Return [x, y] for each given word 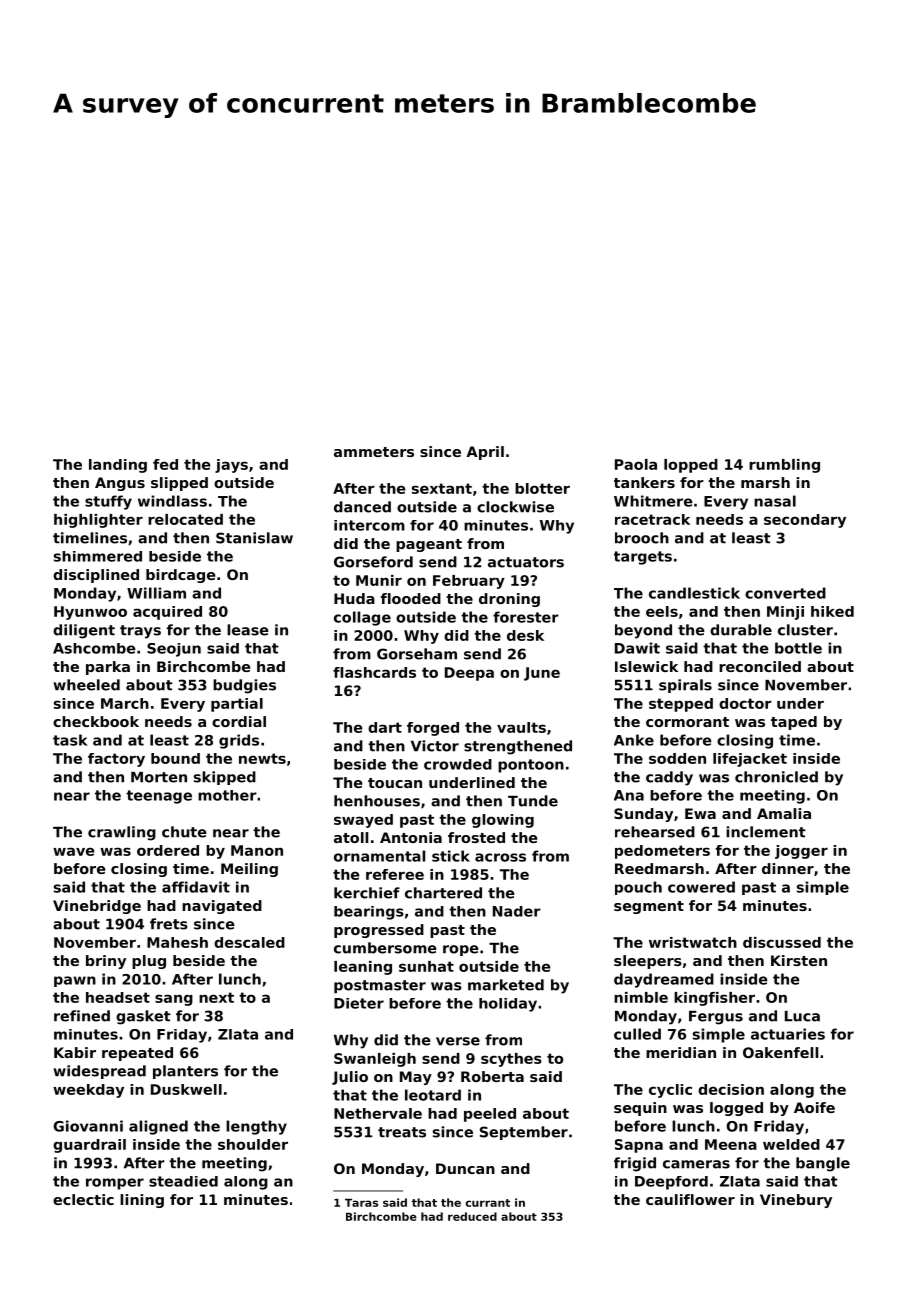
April [485, 453]
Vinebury [796, 1201]
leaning [363, 968]
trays [140, 632]
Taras [361, 1203]
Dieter [359, 1003]
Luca [802, 1016]
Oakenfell [780, 1052]
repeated [137, 1054]
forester [526, 617]
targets [643, 558]
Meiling [249, 870]
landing [118, 466]
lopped [691, 466]
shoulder [253, 1144]
